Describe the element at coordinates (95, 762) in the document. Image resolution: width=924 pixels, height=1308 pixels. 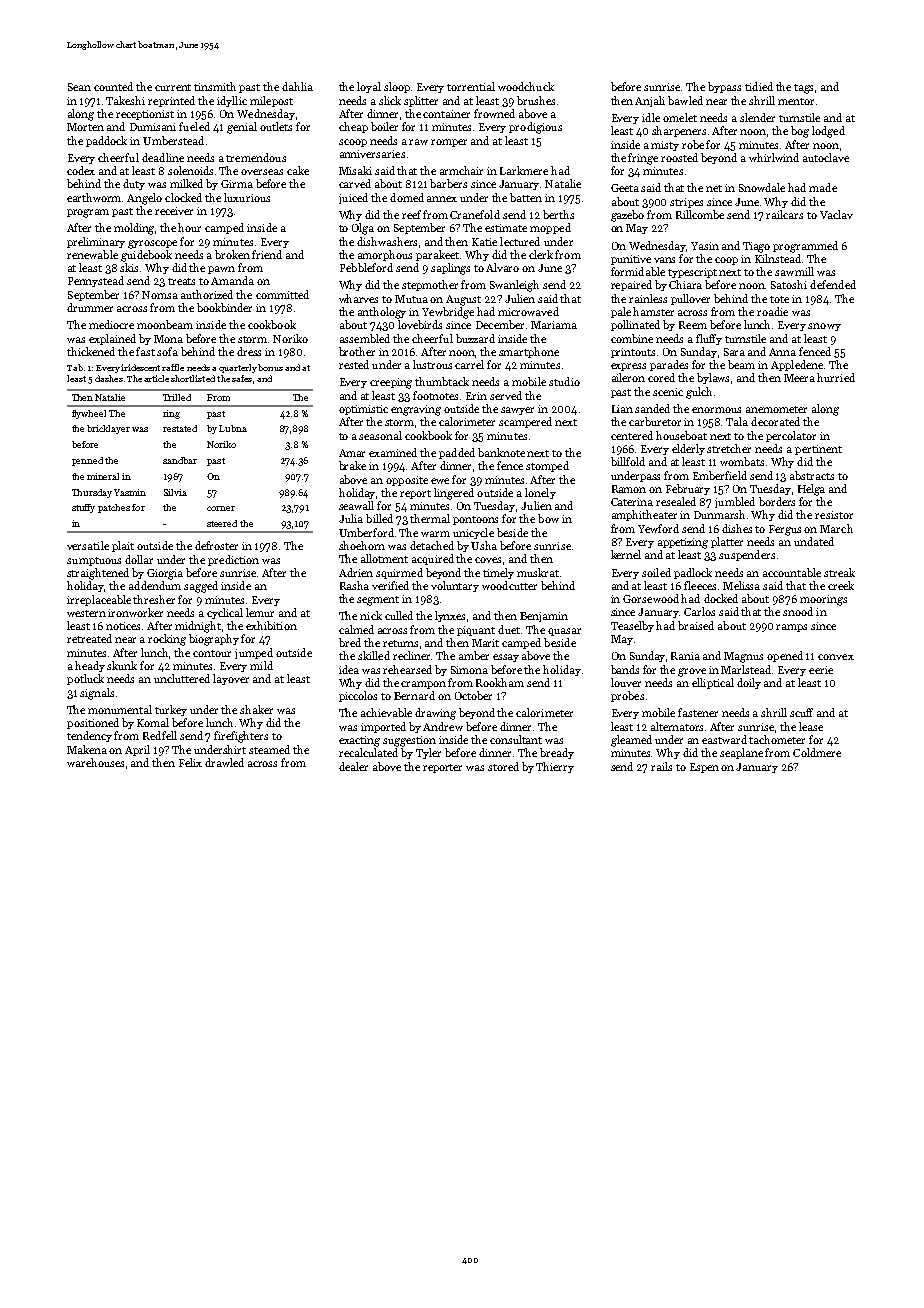
I see `warehouses` at that location.
